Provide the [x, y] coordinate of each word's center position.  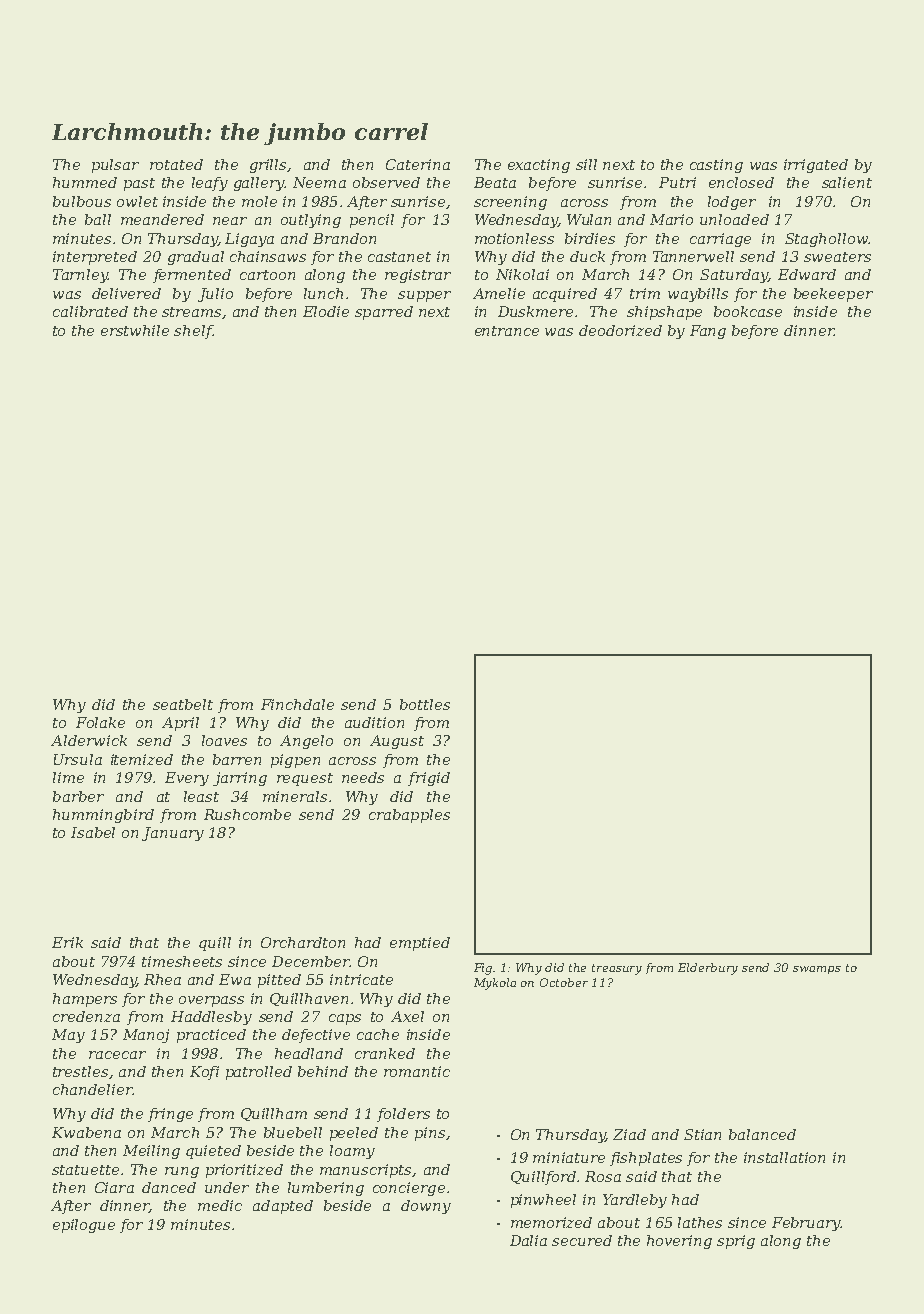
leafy [210, 184]
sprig [736, 1242]
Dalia [528, 1240]
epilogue [84, 1226]
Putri [677, 182]
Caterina [418, 164]
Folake [100, 722]
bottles [425, 704]
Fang [708, 332]
